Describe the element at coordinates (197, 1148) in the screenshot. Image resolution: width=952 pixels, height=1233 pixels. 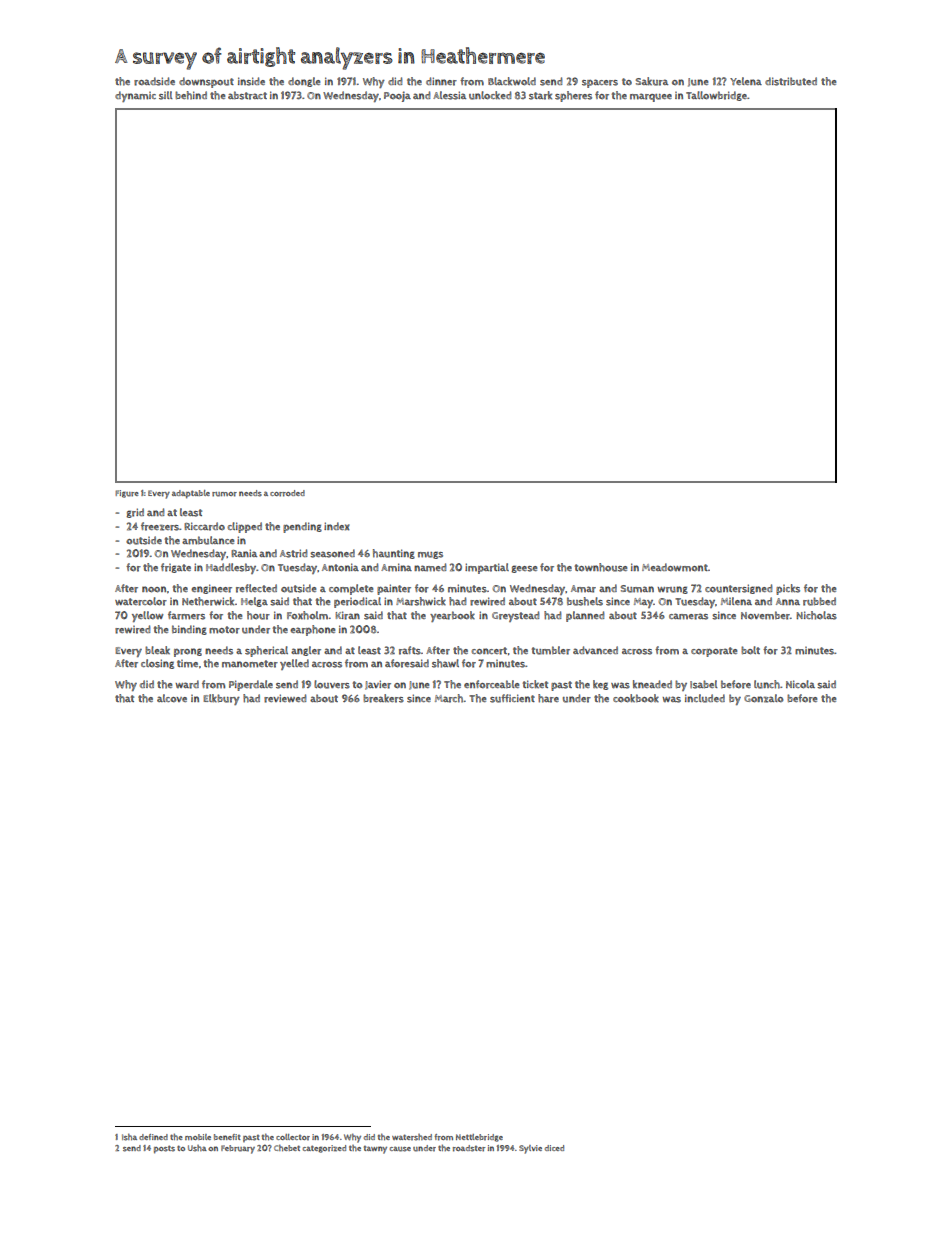
I see `Usha` at that location.
